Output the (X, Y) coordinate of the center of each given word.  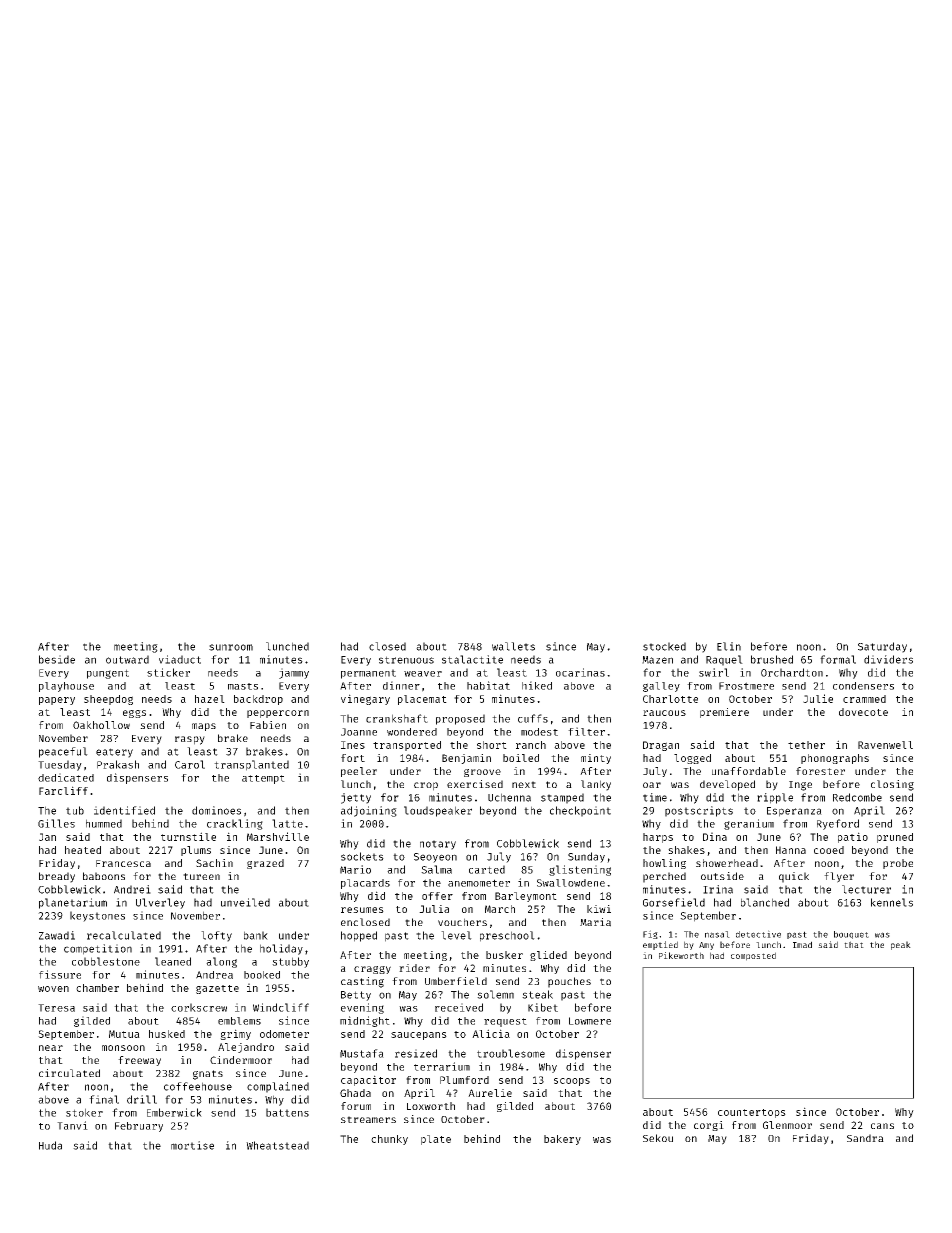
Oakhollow (101, 725)
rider (414, 968)
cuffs (533, 718)
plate (436, 1140)
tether (806, 745)
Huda (50, 1145)
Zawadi (57, 935)
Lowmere (590, 1021)
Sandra (865, 1138)
